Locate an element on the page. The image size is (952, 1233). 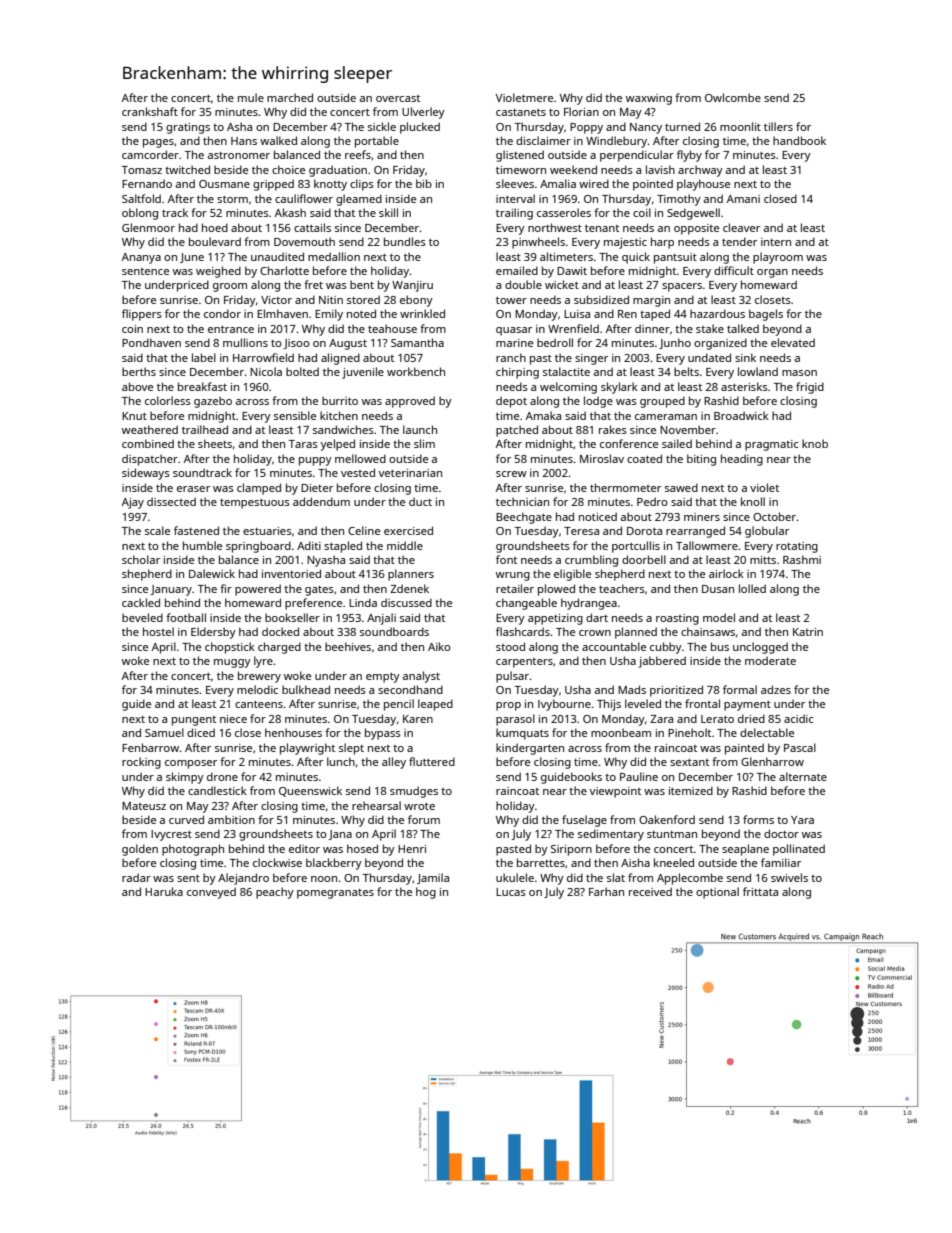
ukulele is located at coordinates (515, 877).
